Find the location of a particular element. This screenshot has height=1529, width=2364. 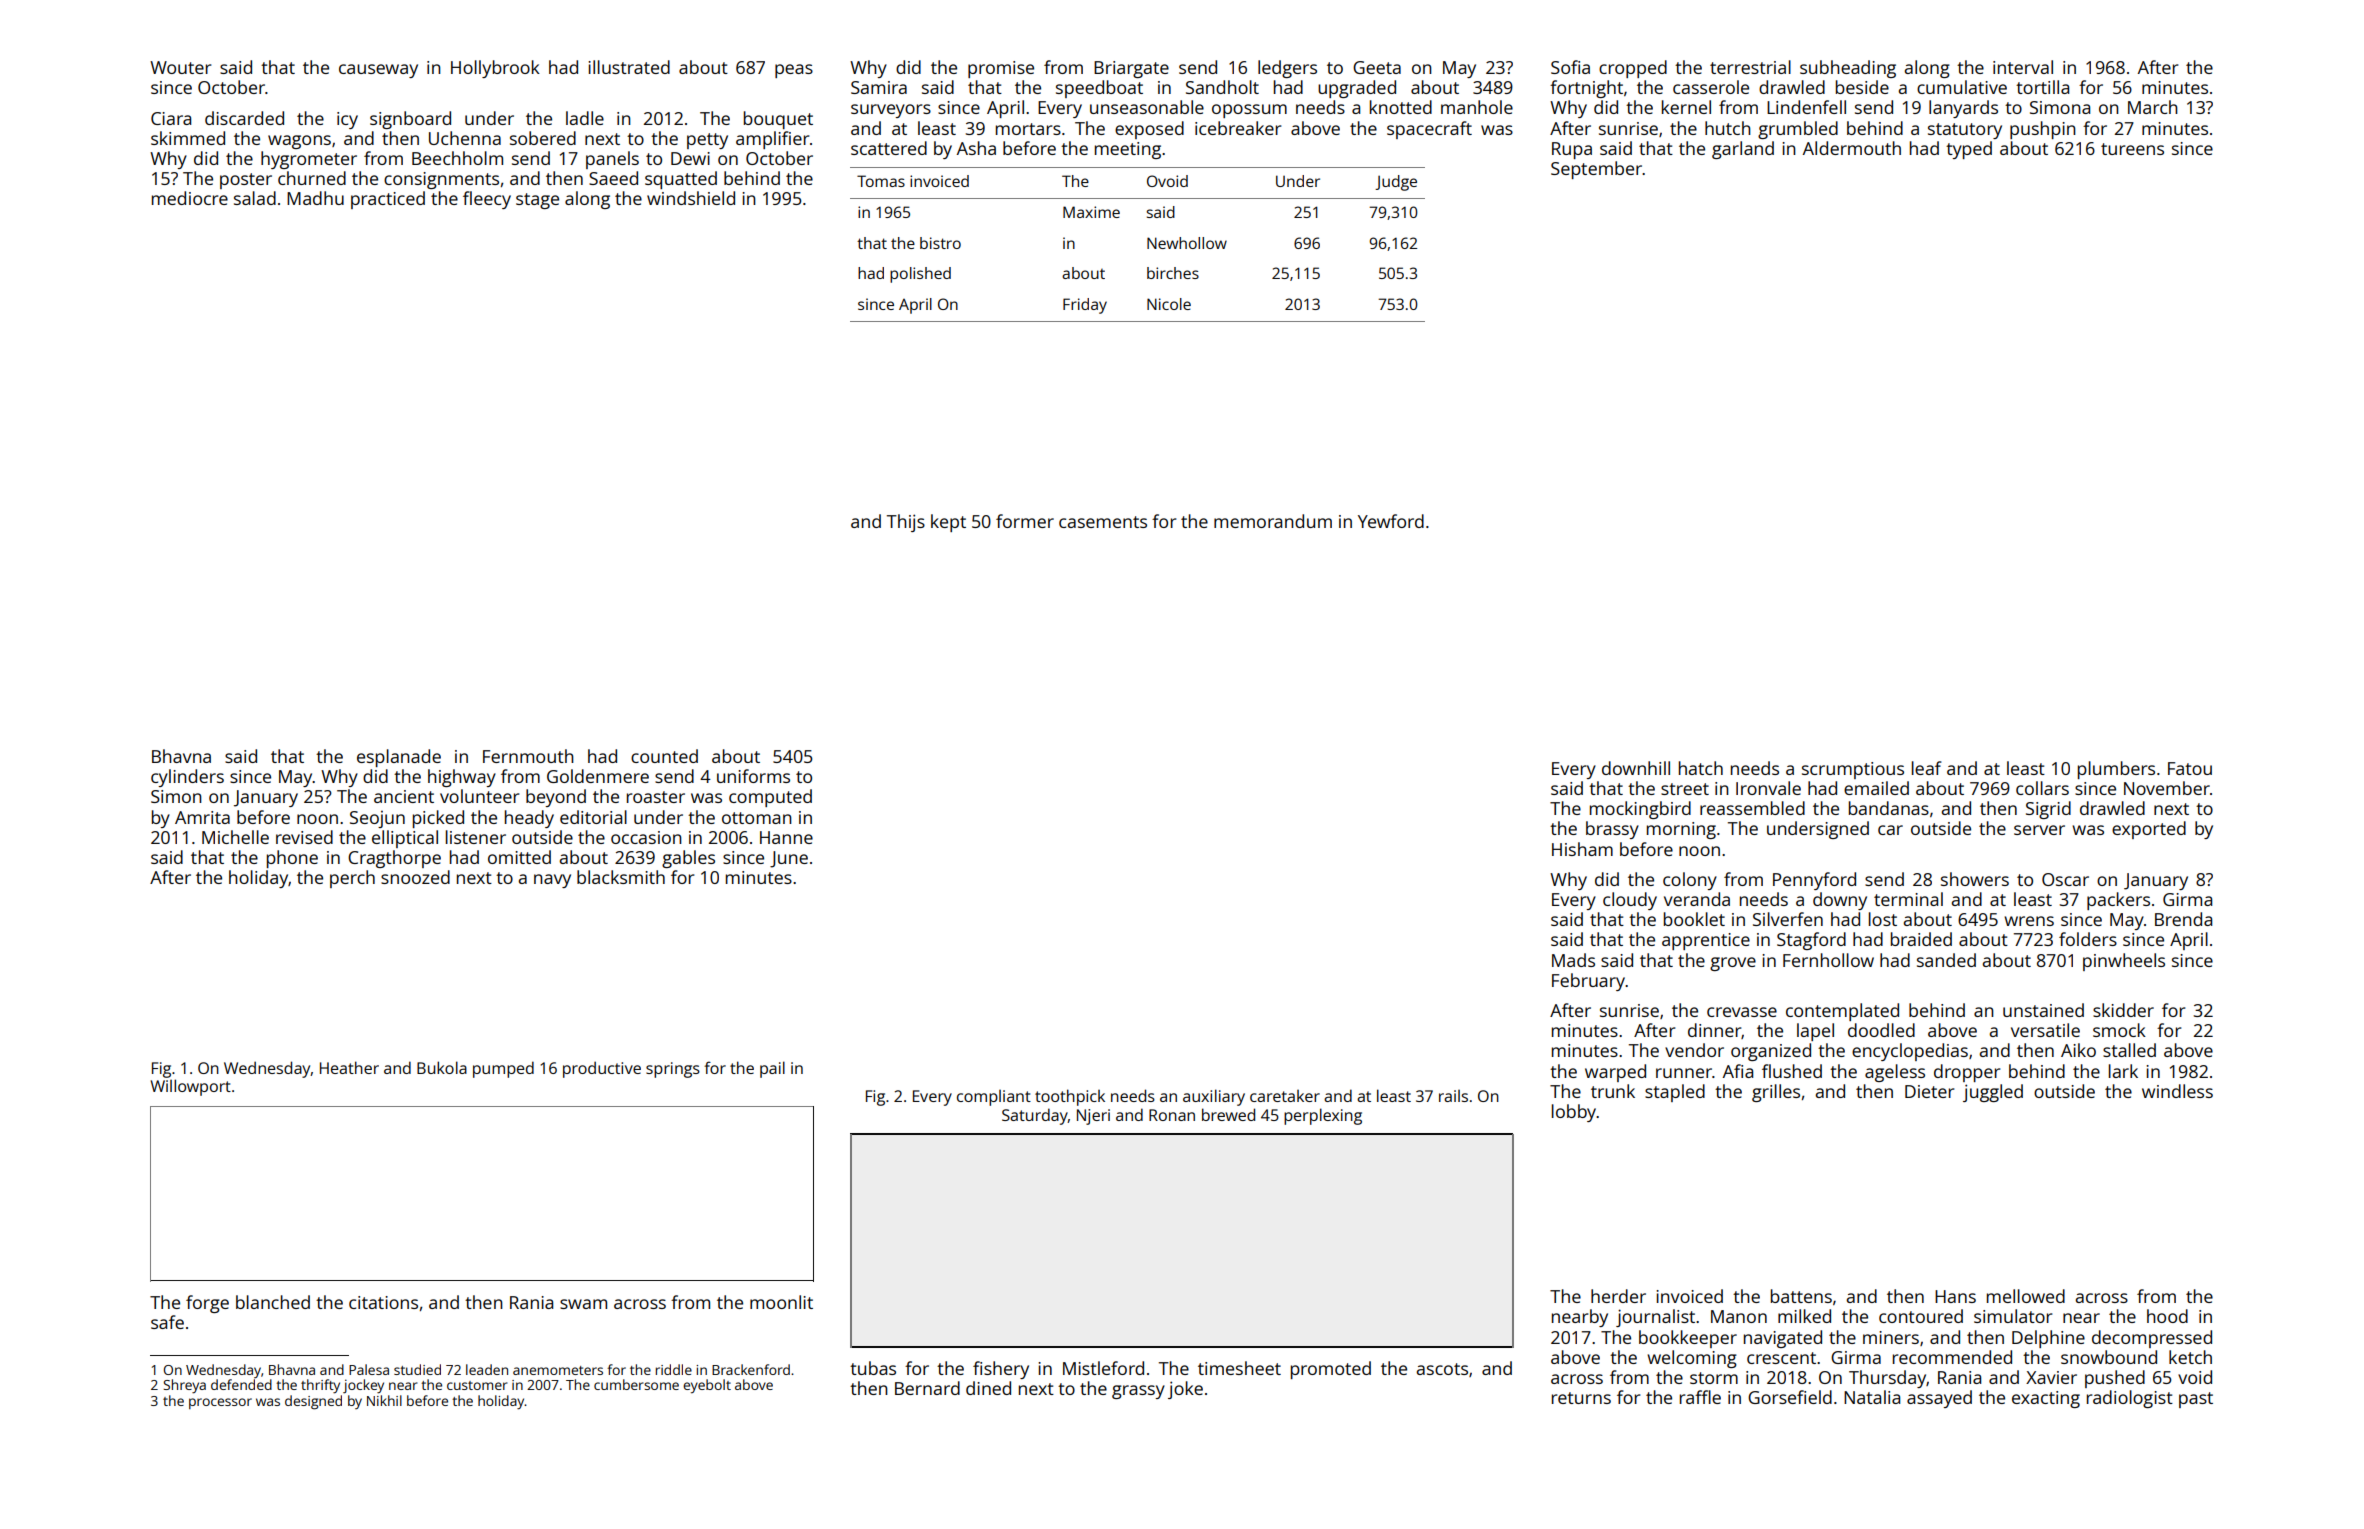

showers is located at coordinates (1975, 879).
